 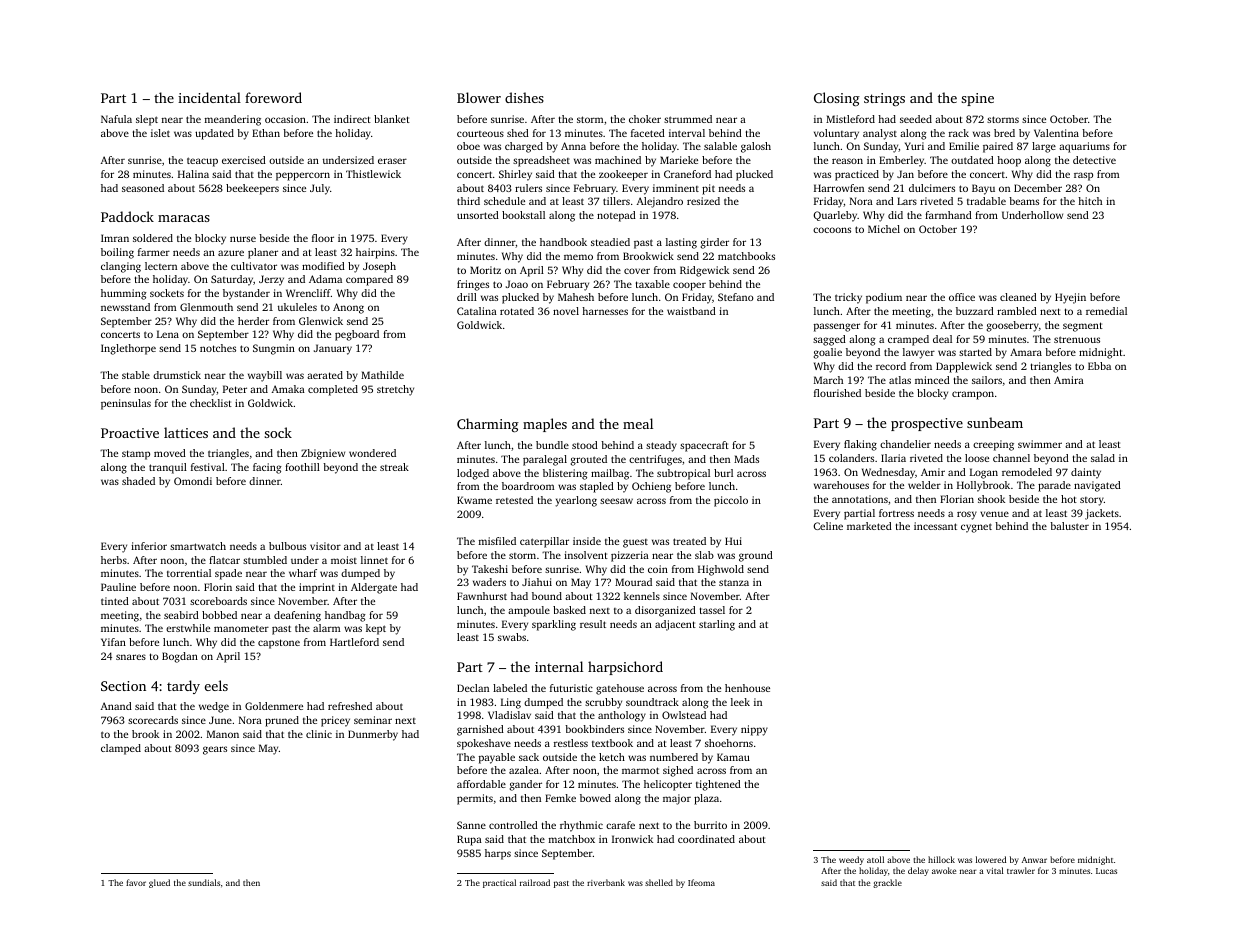 What do you see at coordinates (348, 308) in the screenshot?
I see `Anong` at bounding box center [348, 308].
